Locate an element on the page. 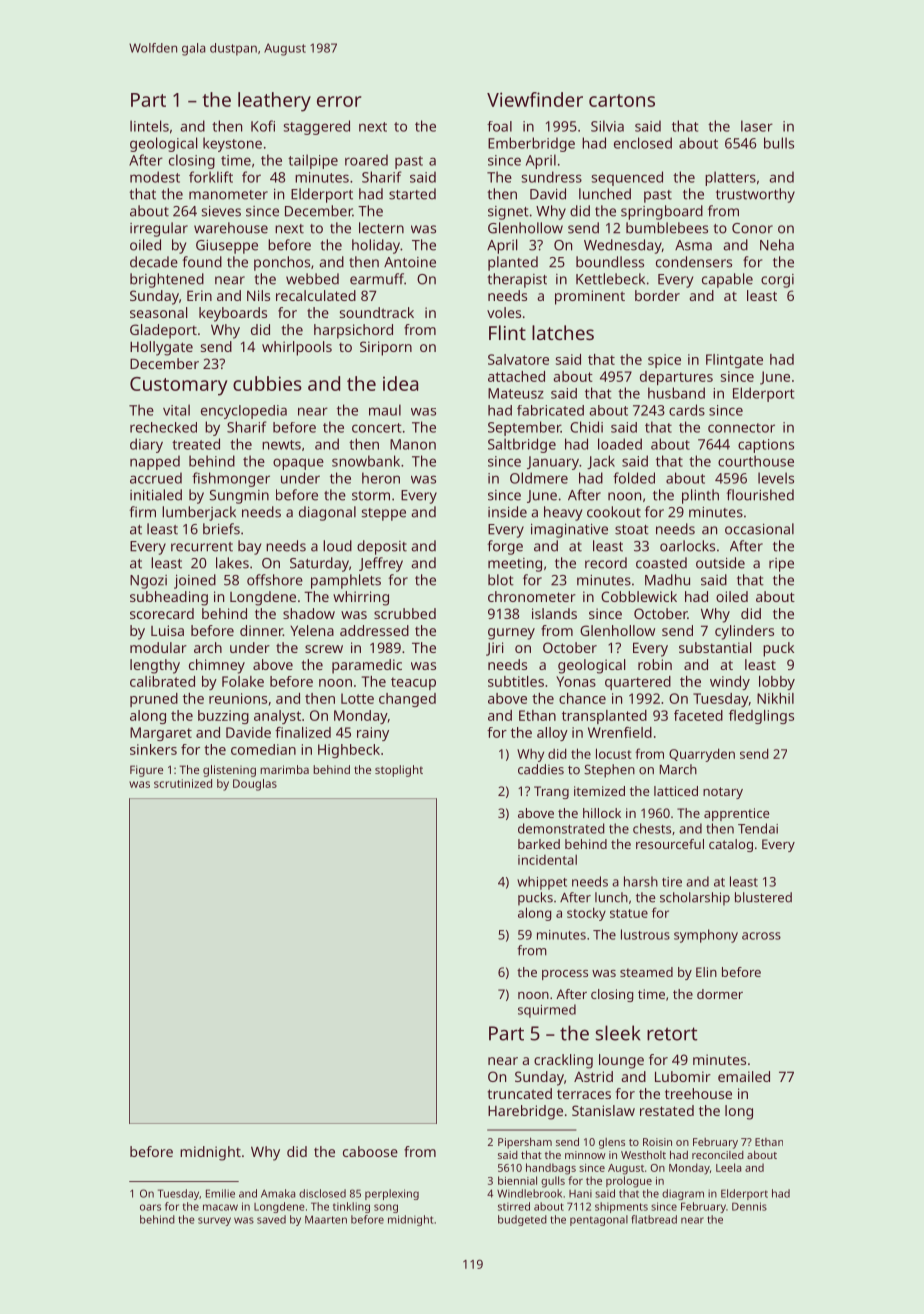 This image has width=924, height=1314. manometer is located at coordinates (228, 195).
